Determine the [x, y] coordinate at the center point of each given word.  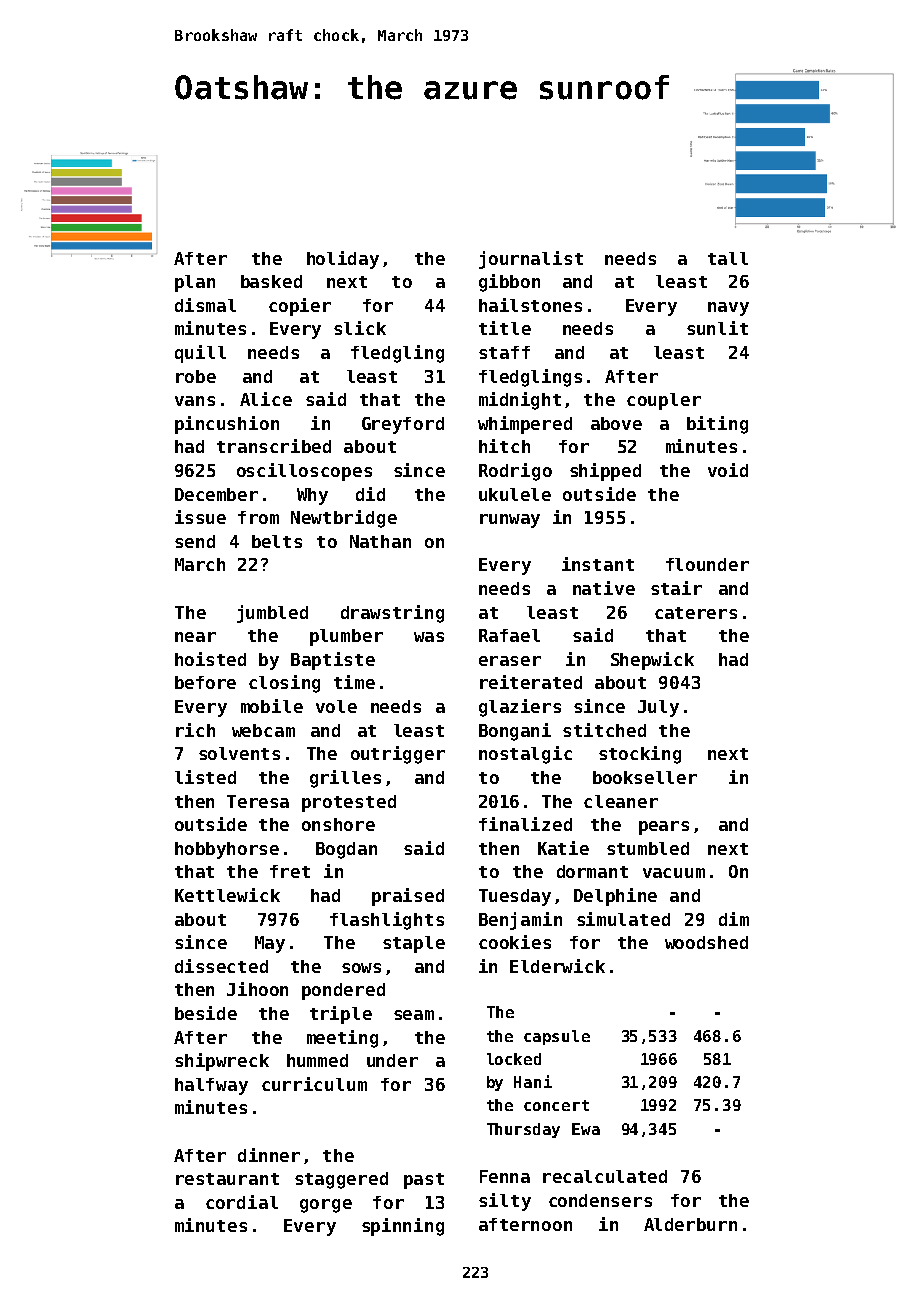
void [728, 470]
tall [728, 258]
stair [676, 588]
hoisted [210, 659]
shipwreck [222, 1062]
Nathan [380, 541]
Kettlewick [227, 895]
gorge [326, 1206]
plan [195, 283]
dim [734, 919]
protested [349, 803]
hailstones [530, 305]
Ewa [586, 1129]
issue [200, 517]
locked [514, 1059]
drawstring [392, 614]
